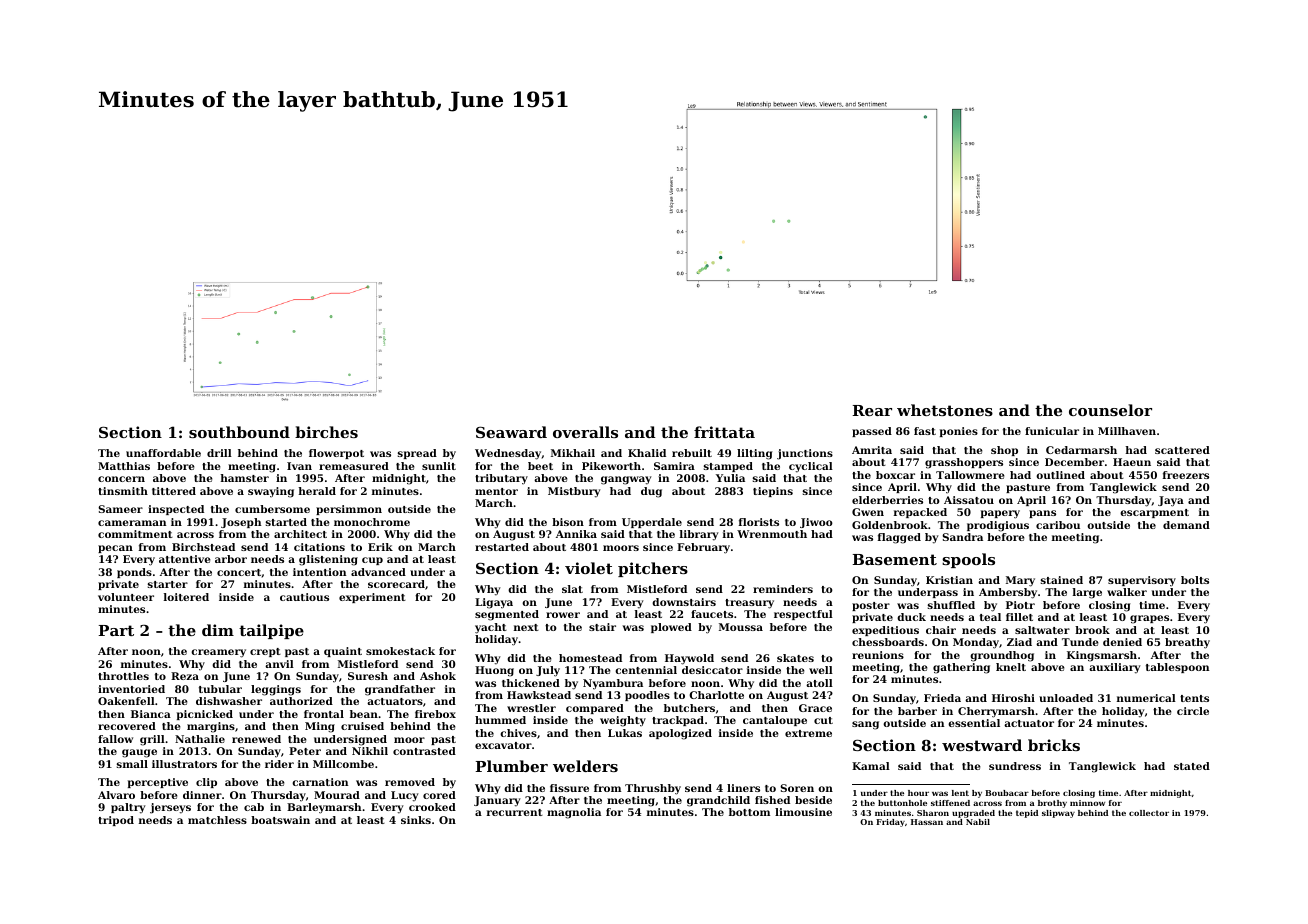 The width and height of the screenshot is (1308, 924). I want to click on reminders, so click(783, 589).
